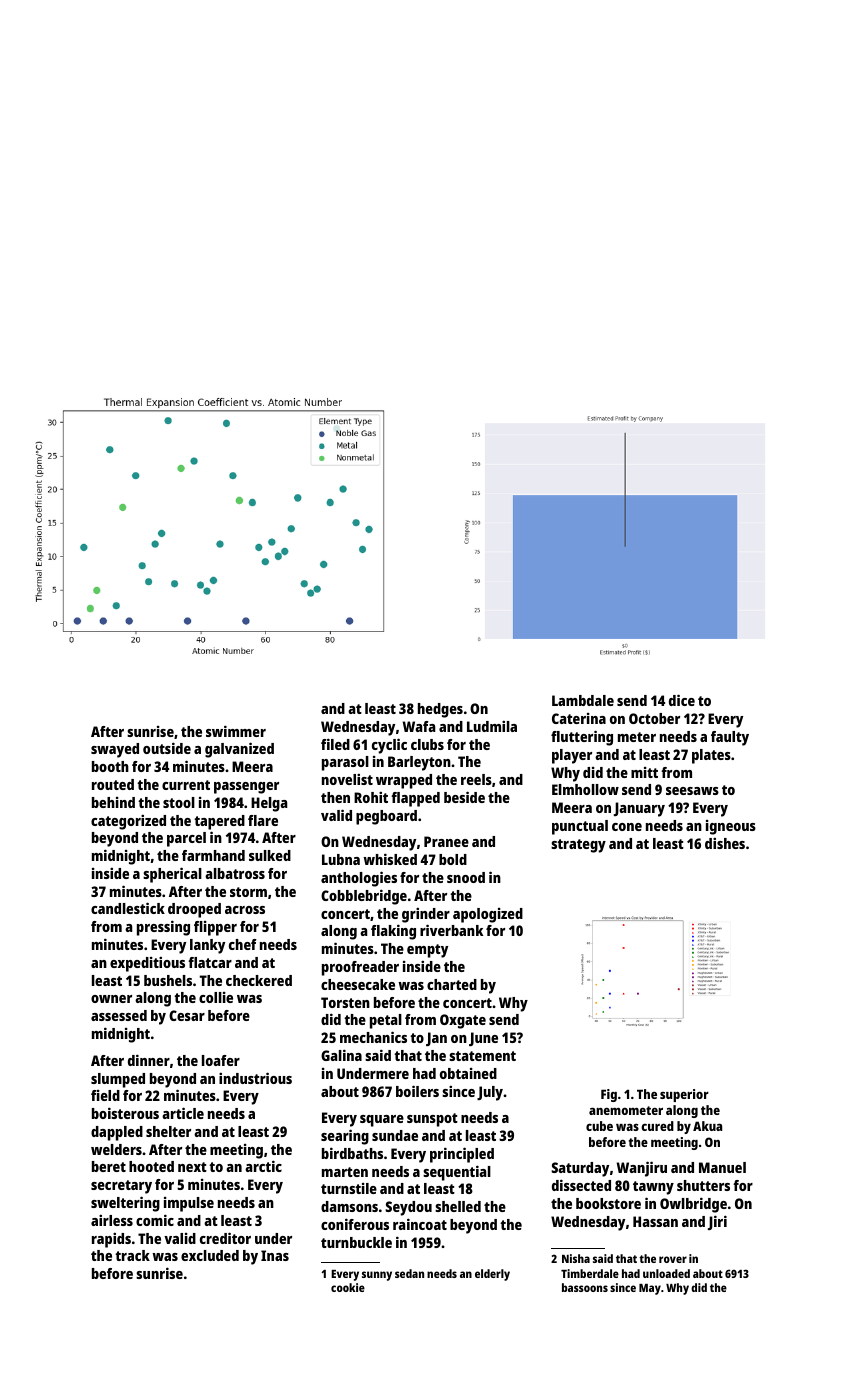 The image size is (849, 1400). I want to click on igneous, so click(731, 827).
